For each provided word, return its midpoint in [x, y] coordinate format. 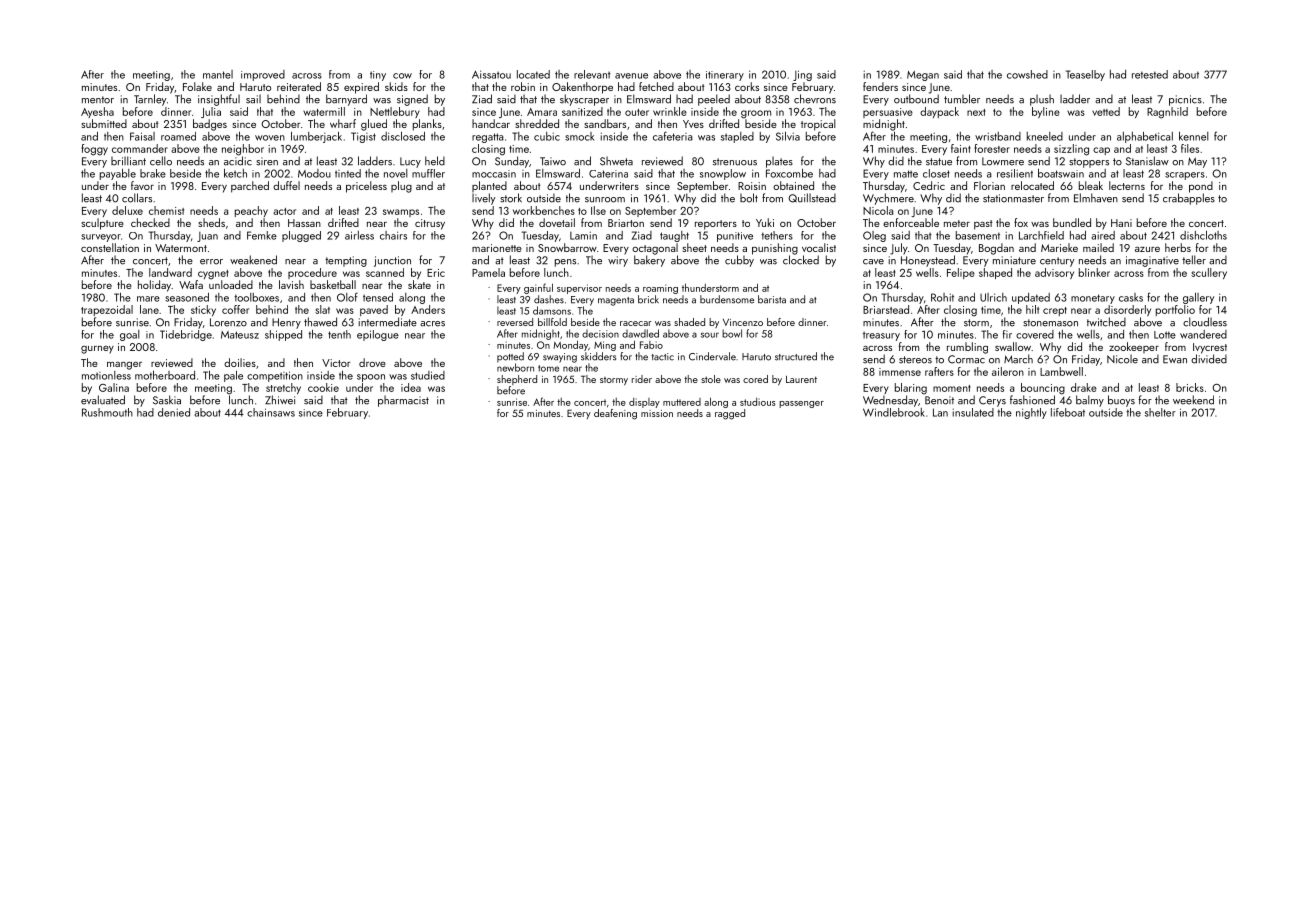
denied [174, 412]
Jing [802, 75]
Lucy [410, 162]
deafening [615, 414]
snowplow [723, 174]
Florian [989, 185]
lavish [291, 284]
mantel [218, 74]
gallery [1198, 298]
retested [1150, 74]
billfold [552, 322]
